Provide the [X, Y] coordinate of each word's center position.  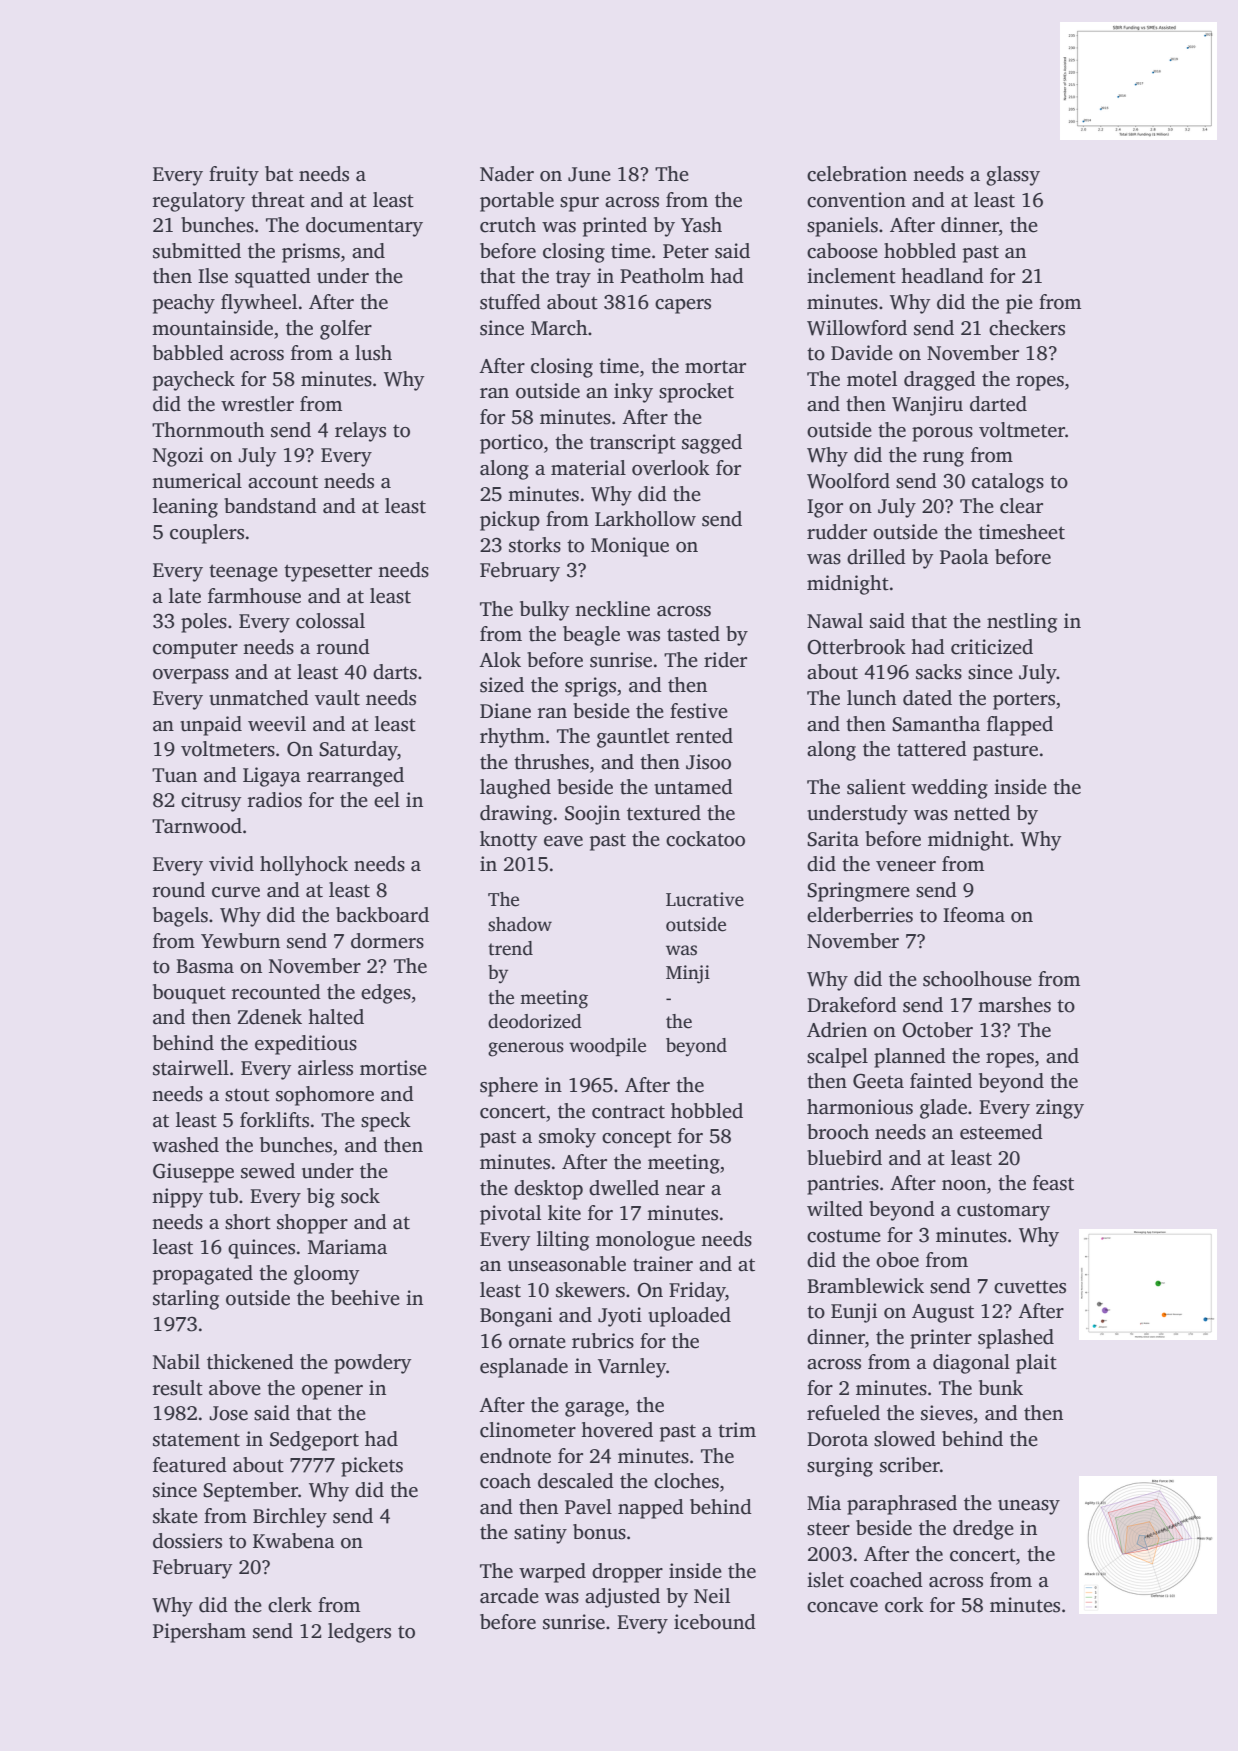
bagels [180, 917]
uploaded [689, 1317]
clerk [290, 1605]
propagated [203, 1275]
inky [633, 393]
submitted [197, 251]
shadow [520, 924]
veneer [906, 866]
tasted [693, 634]
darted [998, 404]
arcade [509, 1596]
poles [204, 623]
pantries [843, 1185]
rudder [837, 532]
